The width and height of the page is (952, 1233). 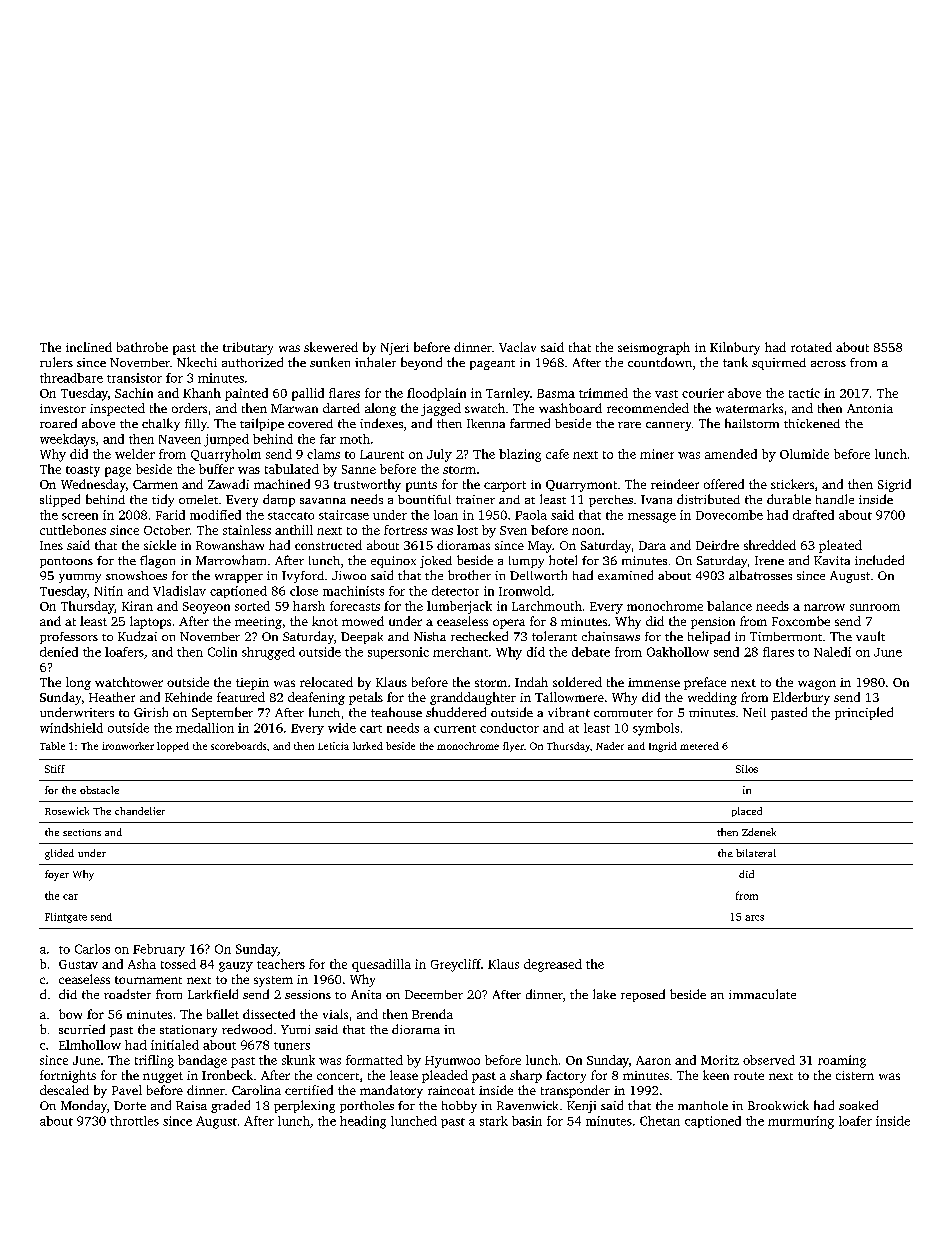 I want to click on Chetan, so click(x=660, y=1121).
